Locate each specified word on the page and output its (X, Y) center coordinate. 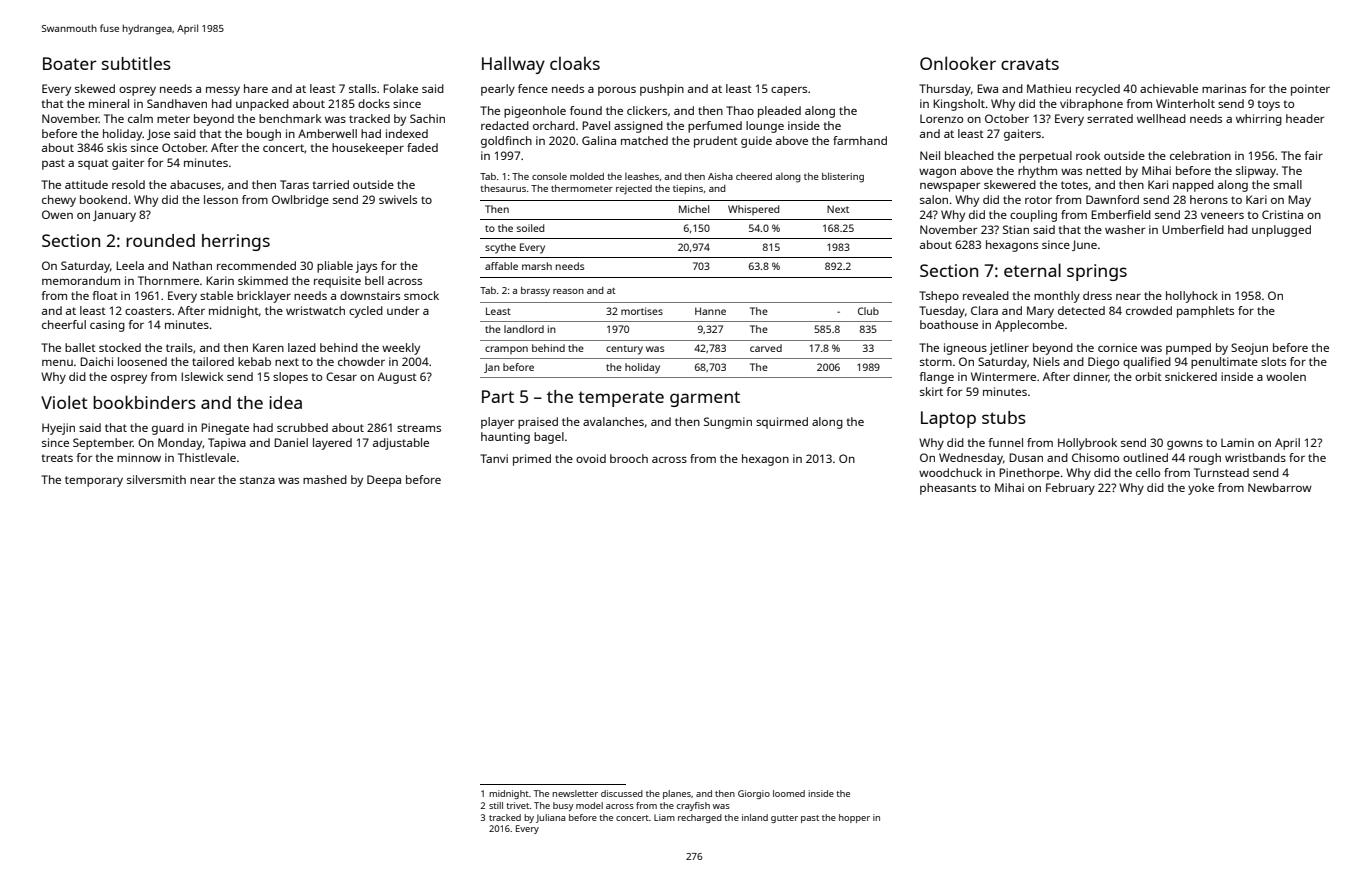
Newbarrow (1280, 487)
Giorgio (754, 794)
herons (1209, 199)
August (397, 378)
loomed (789, 793)
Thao (740, 110)
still (496, 805)
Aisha (720, 176)
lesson (221, 199)
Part (498, 396)
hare (256, 88)
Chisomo (1095, 457)
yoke (1201, 489)
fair (1313, 155)
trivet (518, 805)
